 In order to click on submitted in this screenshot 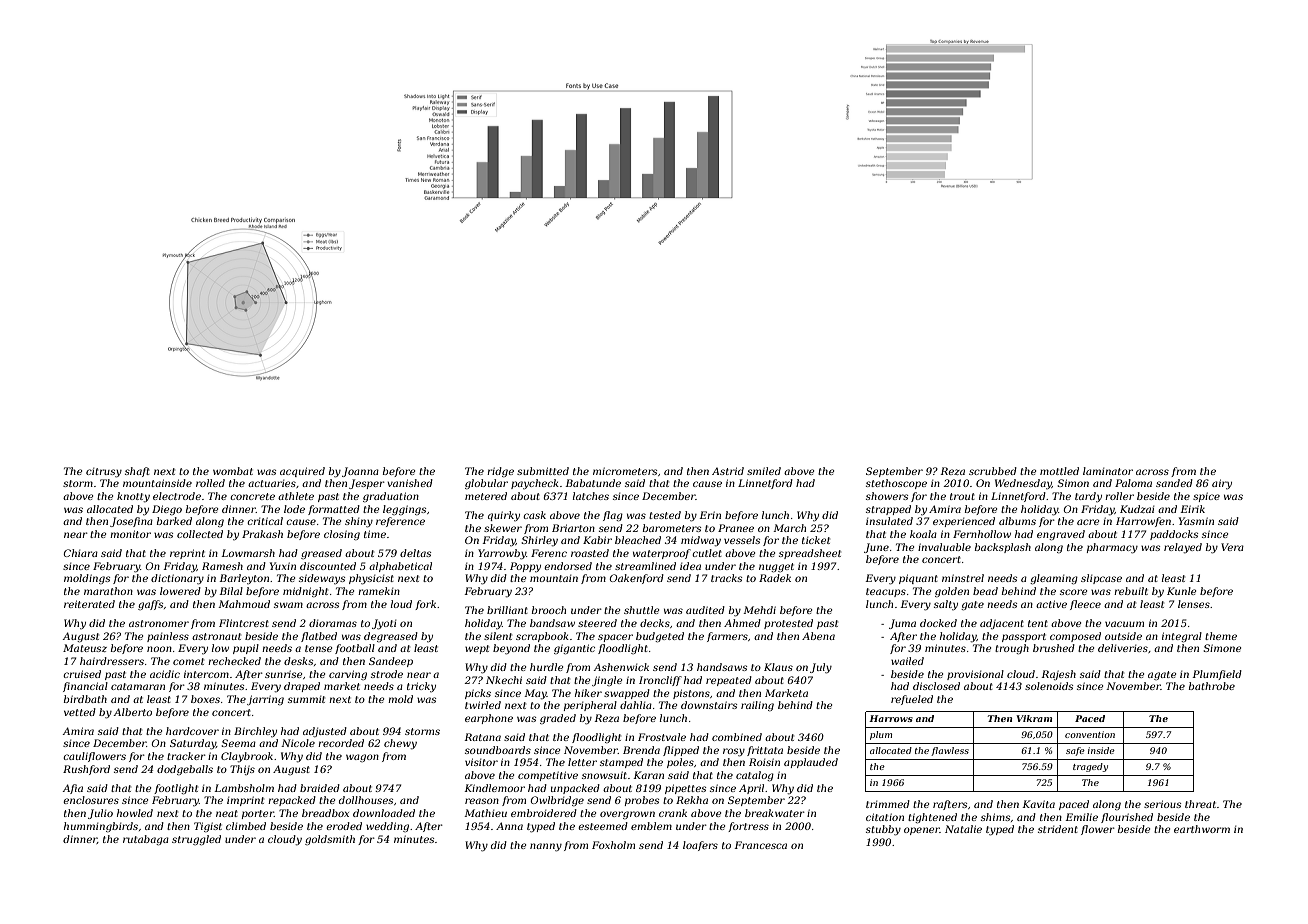, I will do `click(543, 471)`.
